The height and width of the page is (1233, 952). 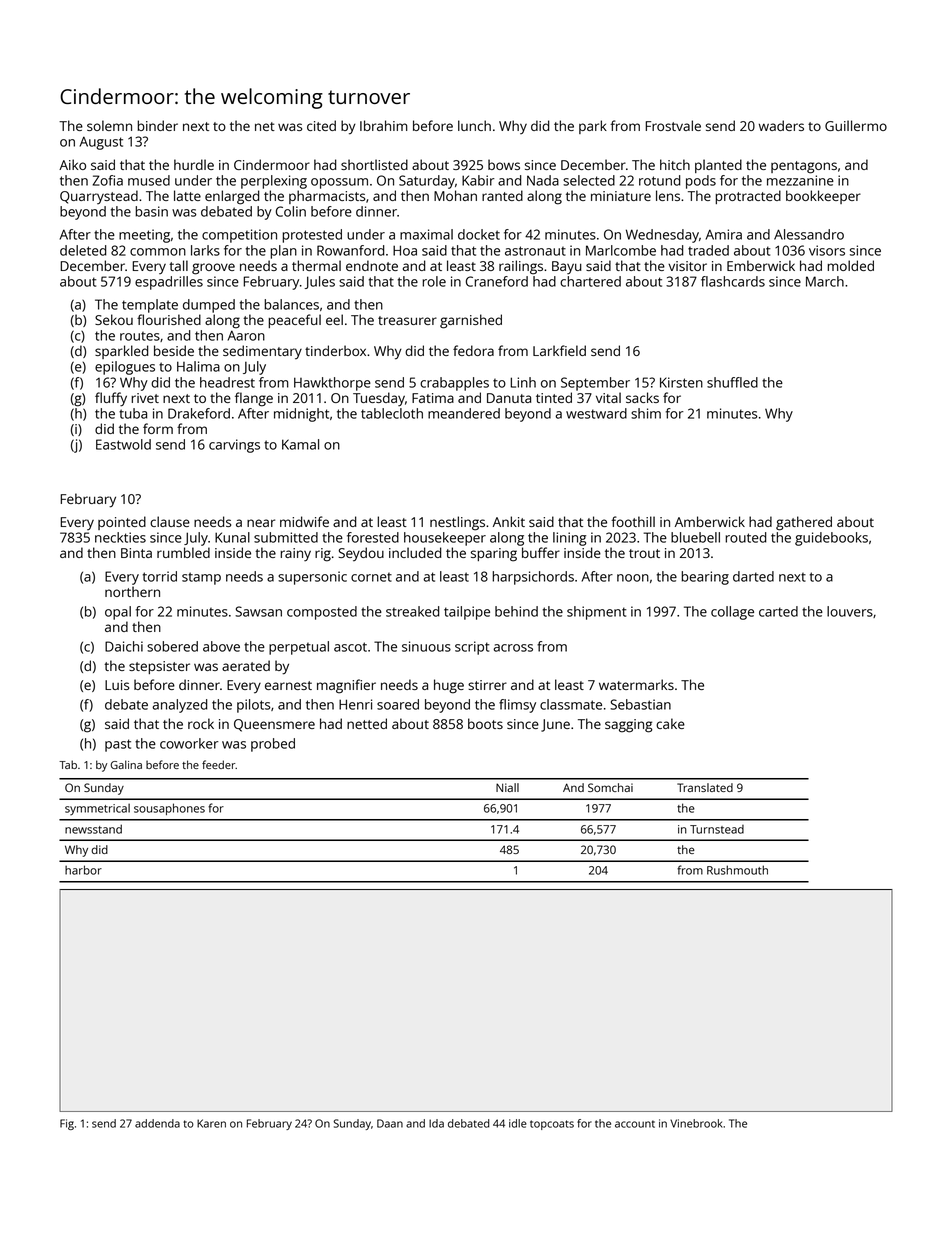 What do you see at coordinates (473, 350) in the page?
I see `fedora` at bounding box center [473, 350].
